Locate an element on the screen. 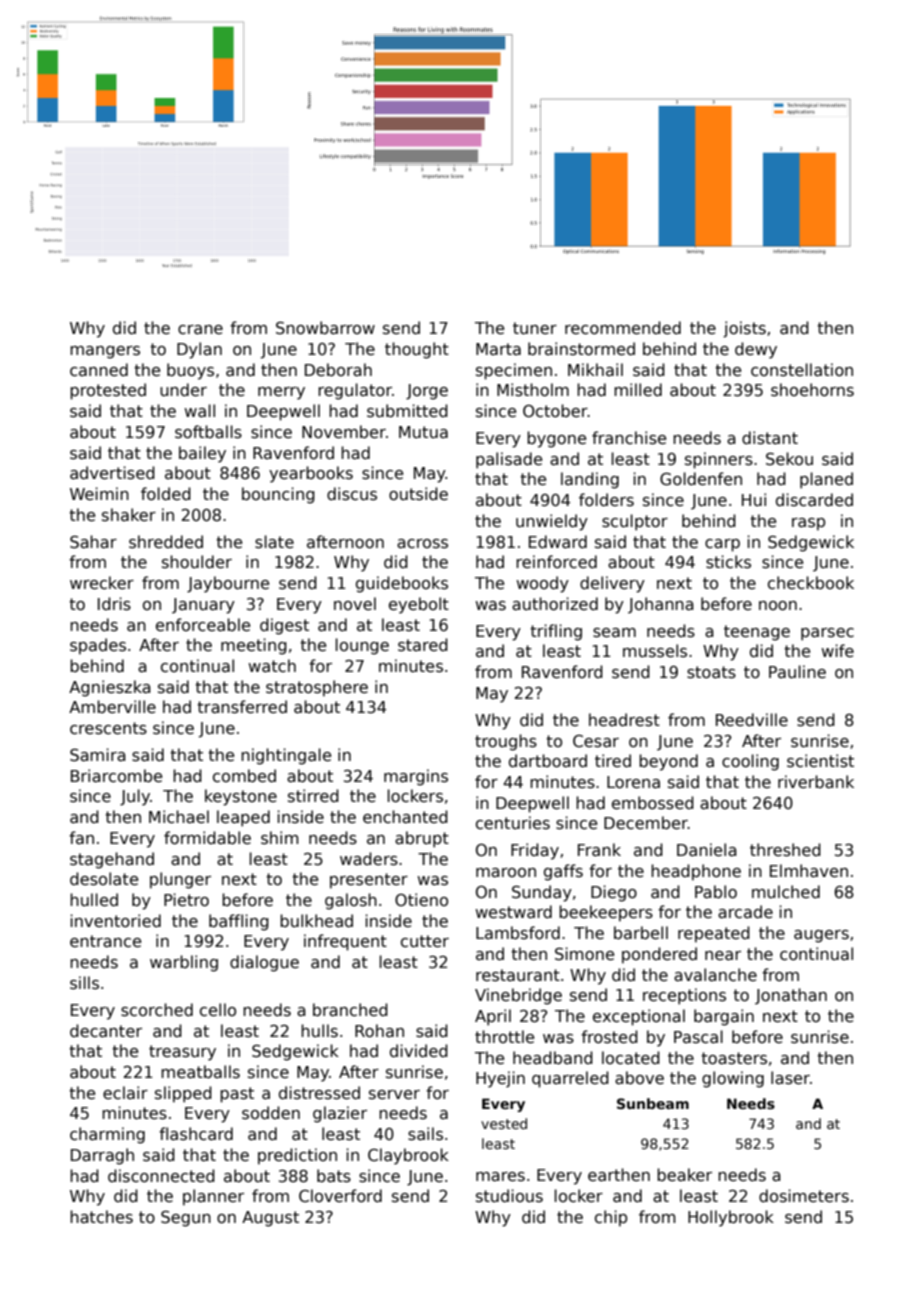 The height and width of the screenshot is (1308, 924). enforceable is located at coordinates (203, 625).
